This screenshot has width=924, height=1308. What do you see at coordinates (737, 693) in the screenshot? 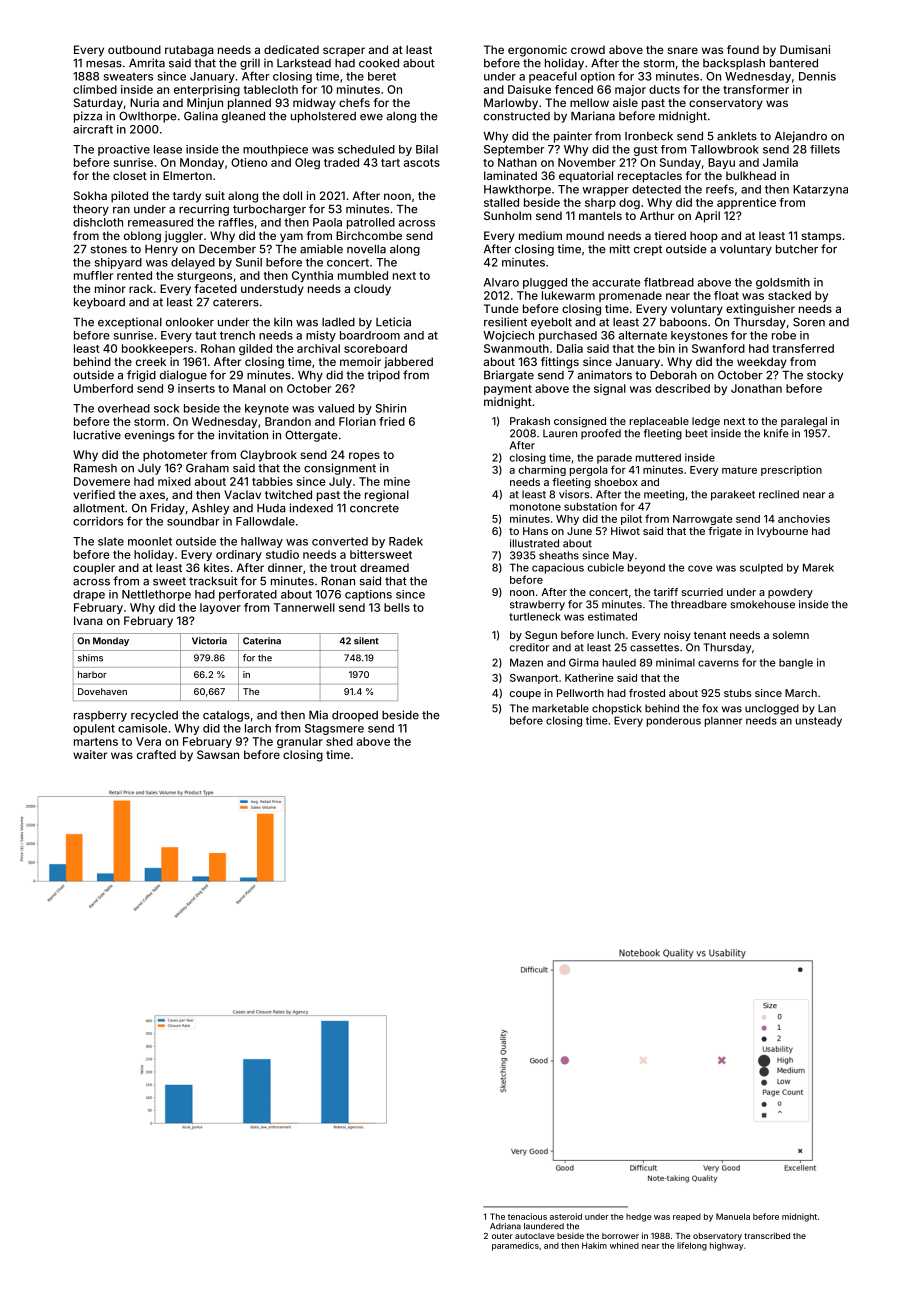
I see `stubs` at bounding box center [737, 693].
